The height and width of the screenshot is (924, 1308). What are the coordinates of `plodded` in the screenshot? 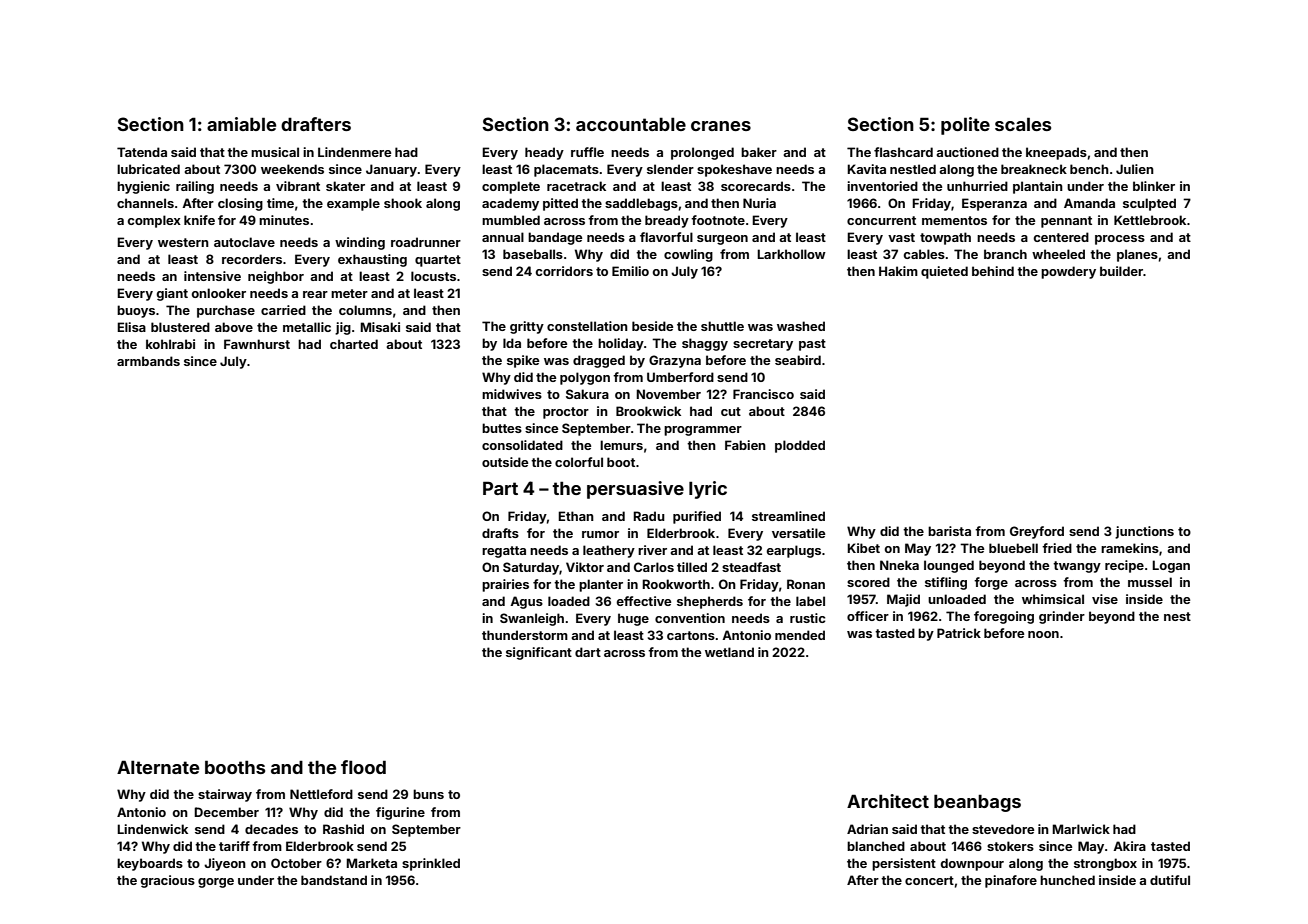 It's located at (800, 446).
